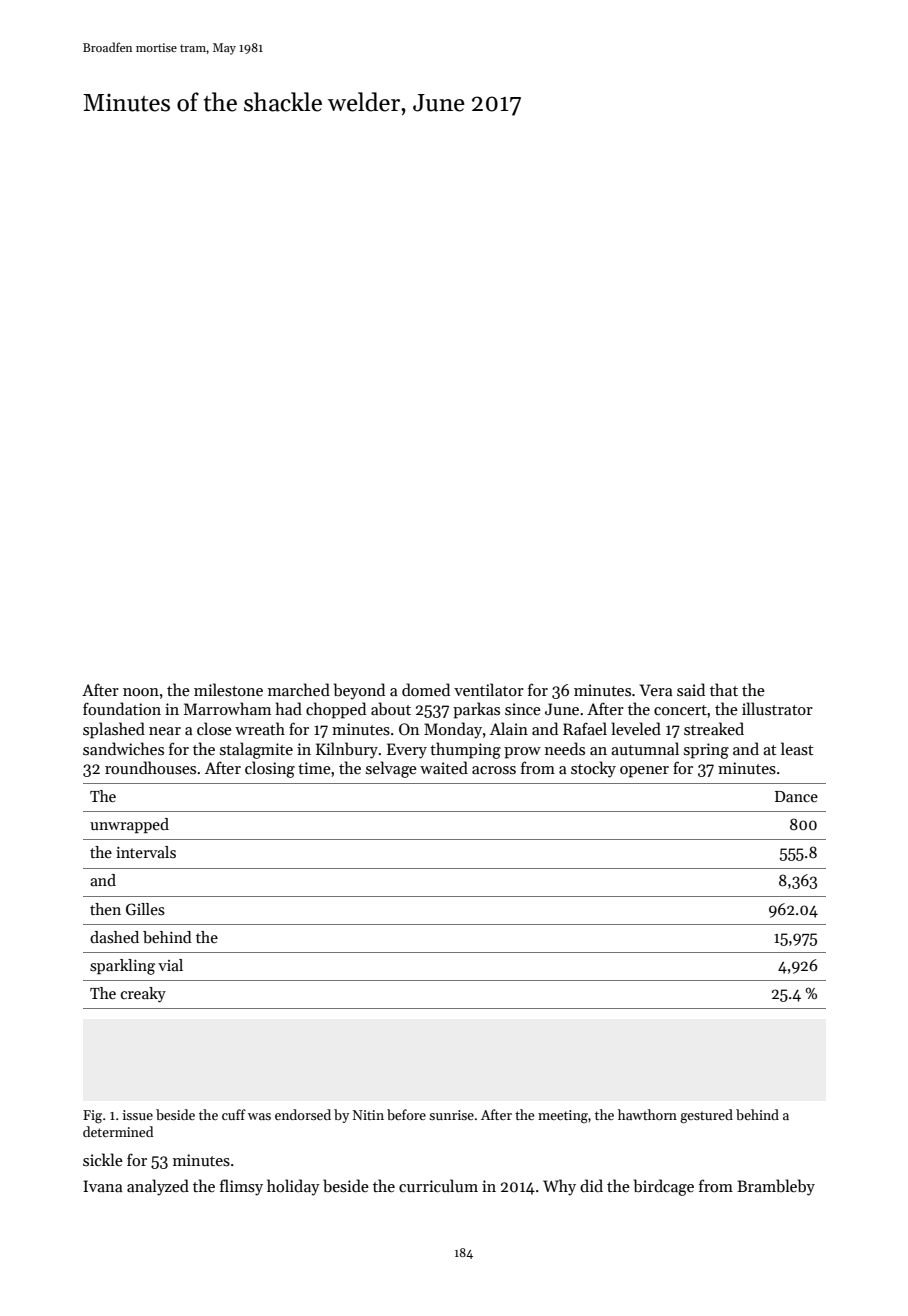  Describe the element at coordinates (114, 937) in the document. I see `dashed` at that location.
